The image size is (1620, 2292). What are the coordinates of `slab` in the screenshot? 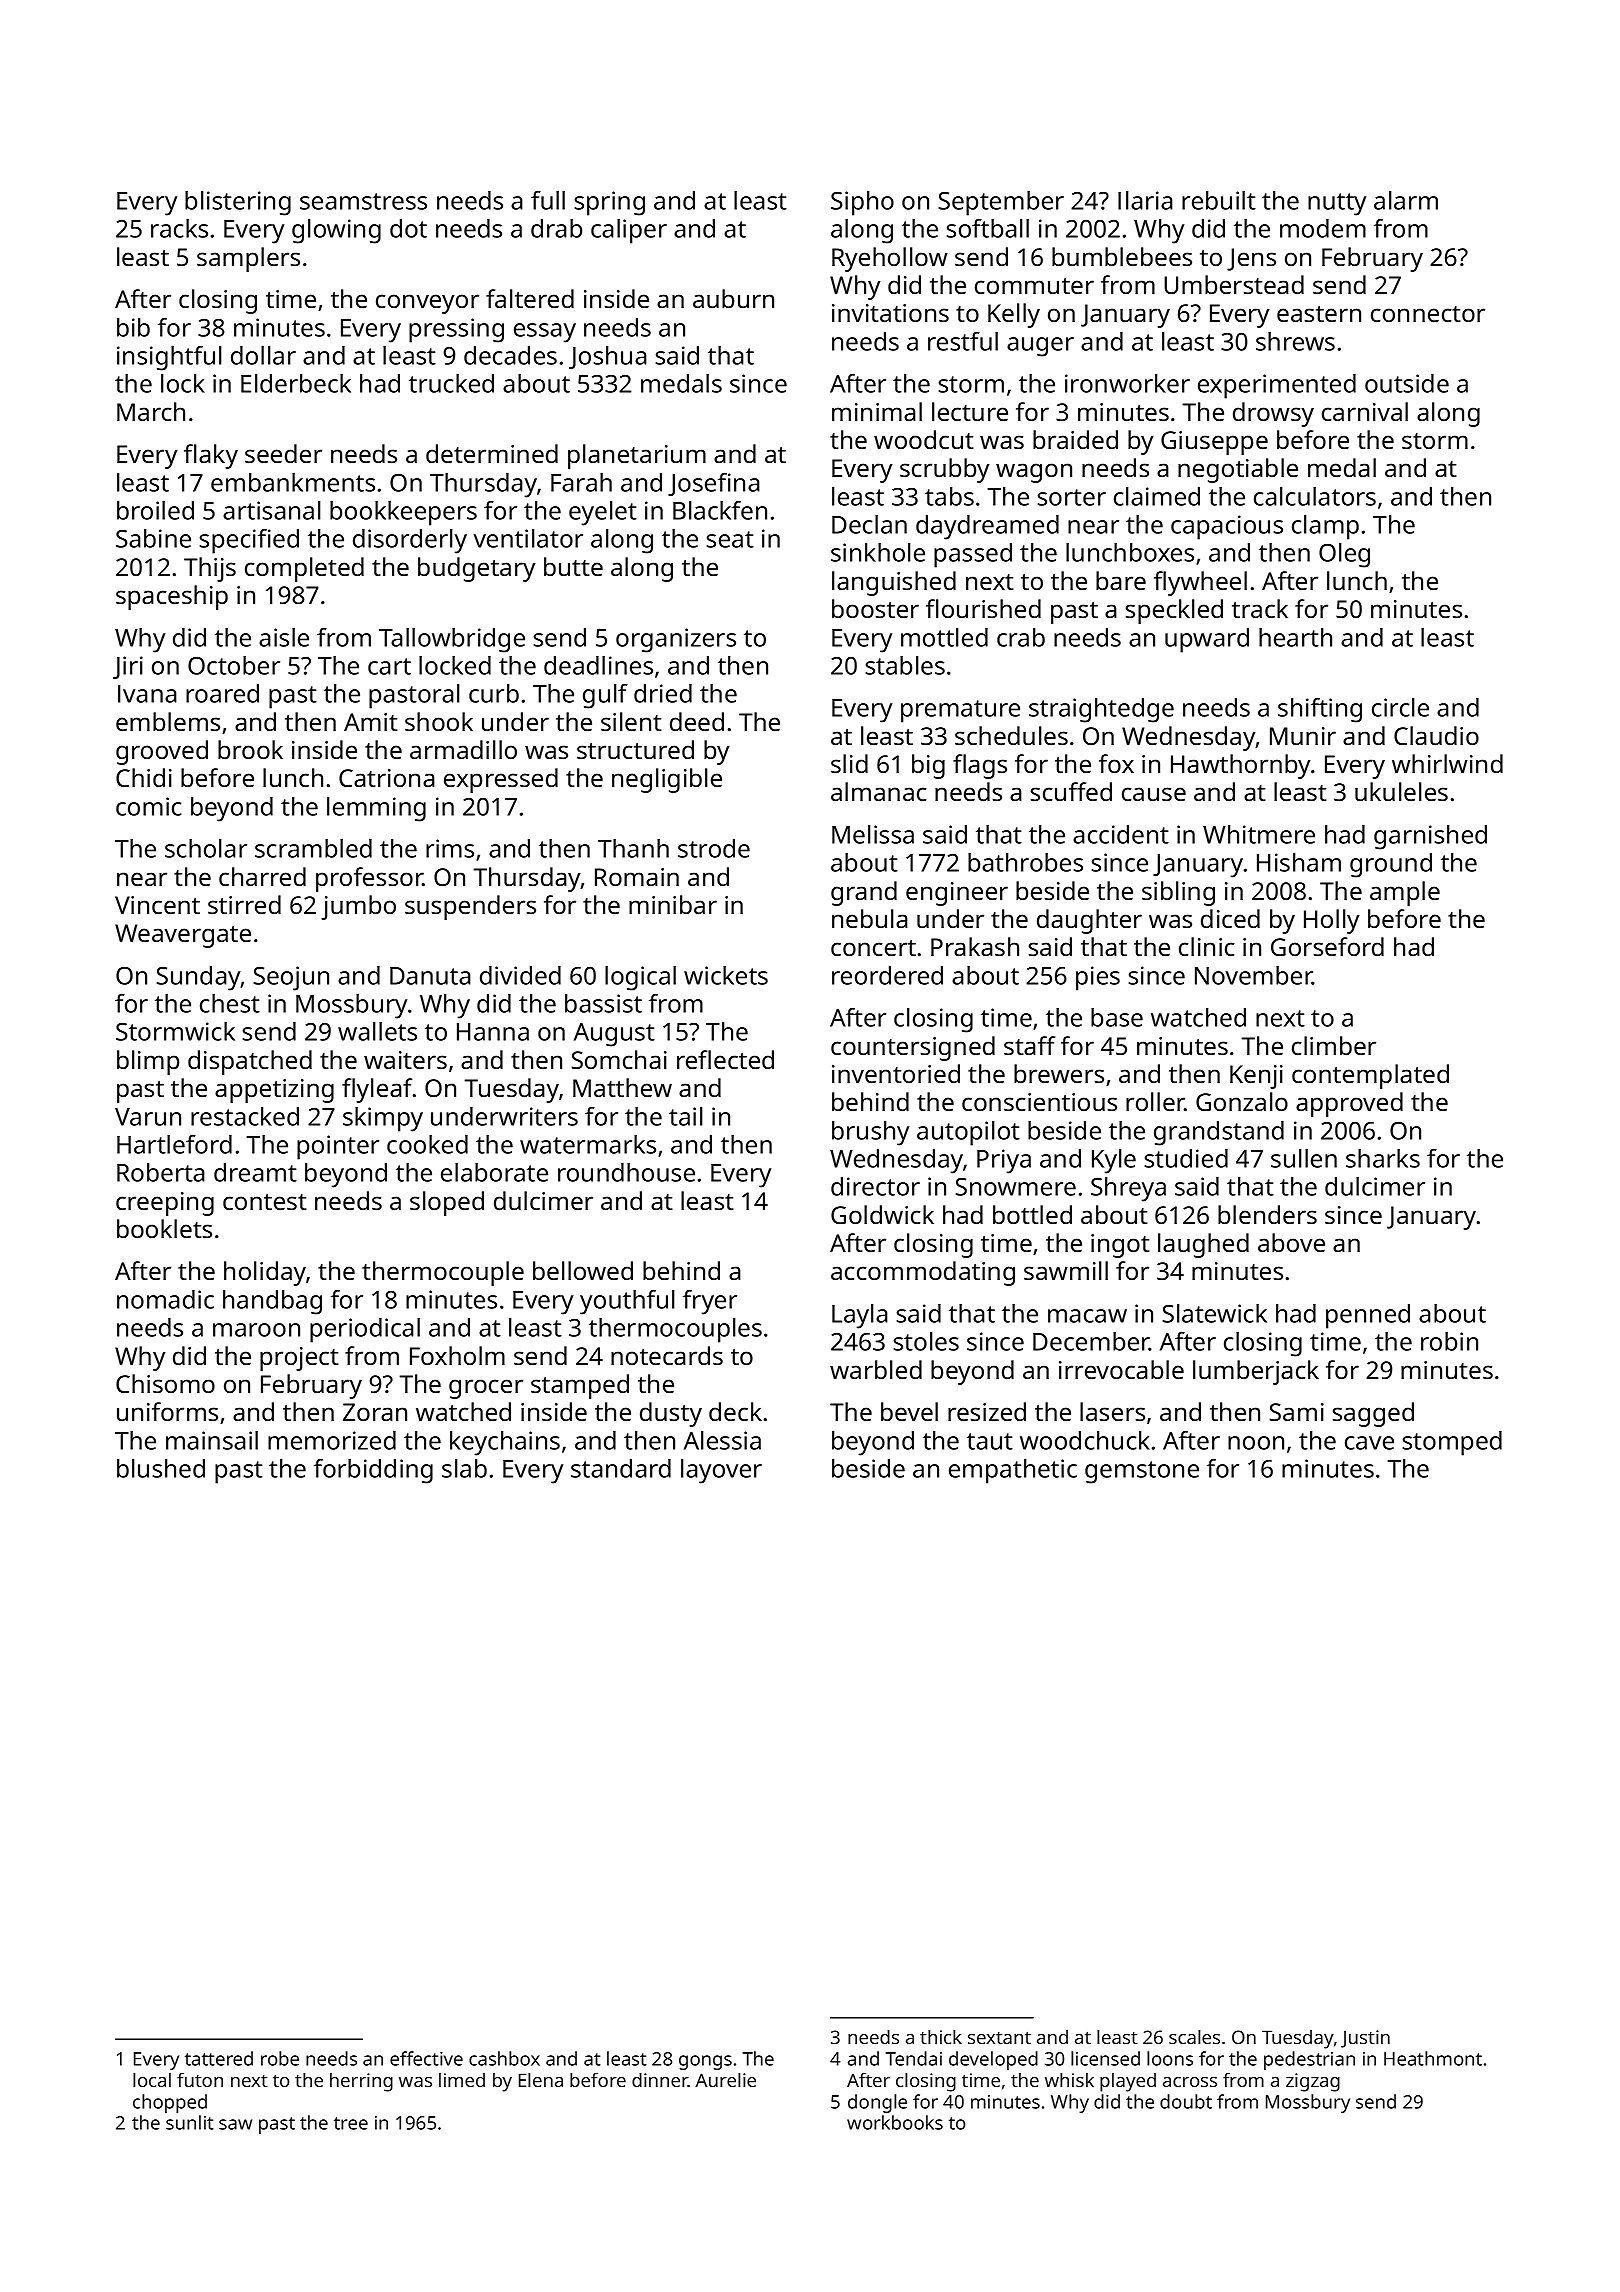 It's located at (464, 1468).
